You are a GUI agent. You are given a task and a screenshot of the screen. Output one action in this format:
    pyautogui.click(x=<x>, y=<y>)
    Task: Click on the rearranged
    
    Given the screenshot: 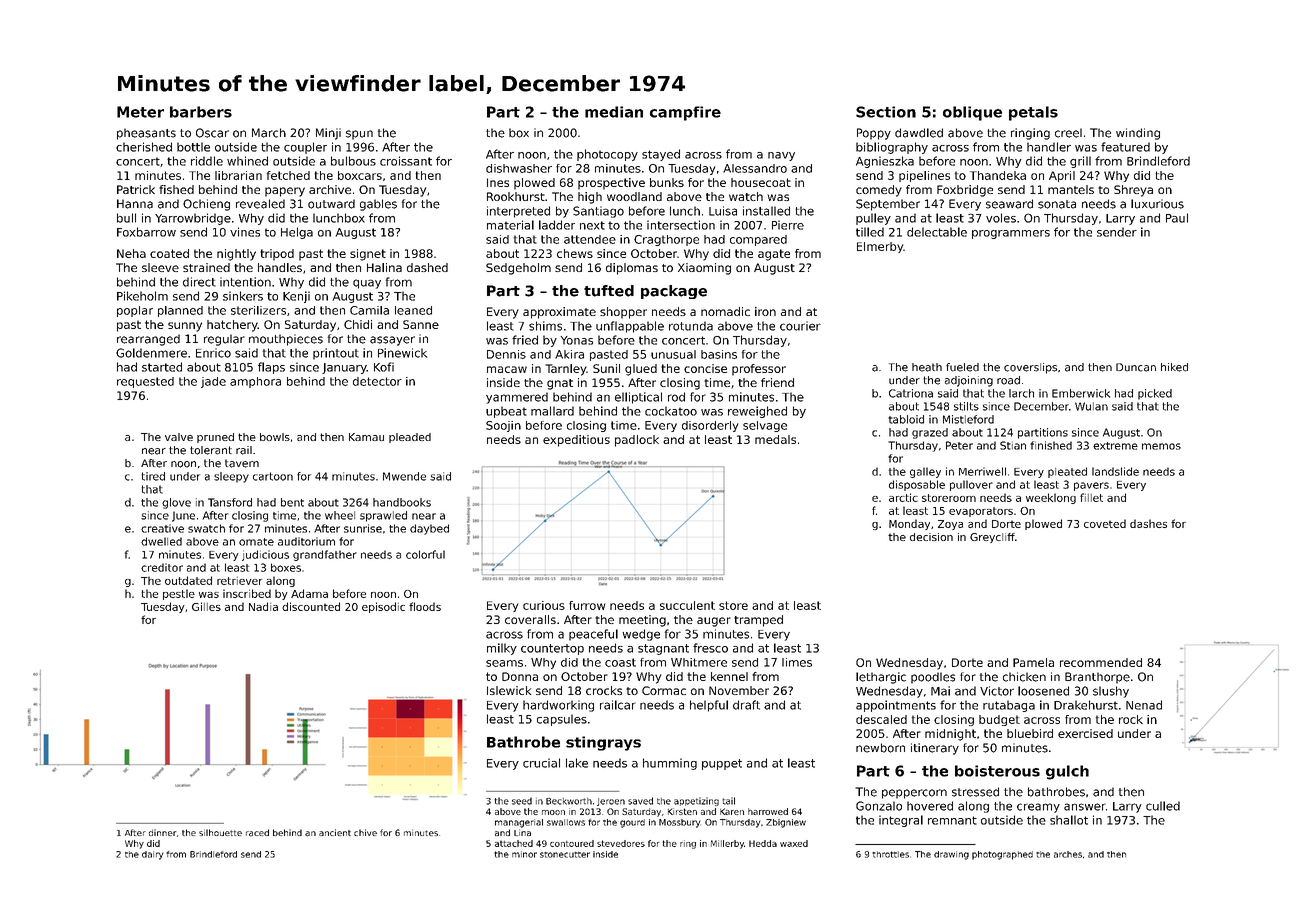 What is the action you would take?
    pyautogui.click(x=148, y=340)
